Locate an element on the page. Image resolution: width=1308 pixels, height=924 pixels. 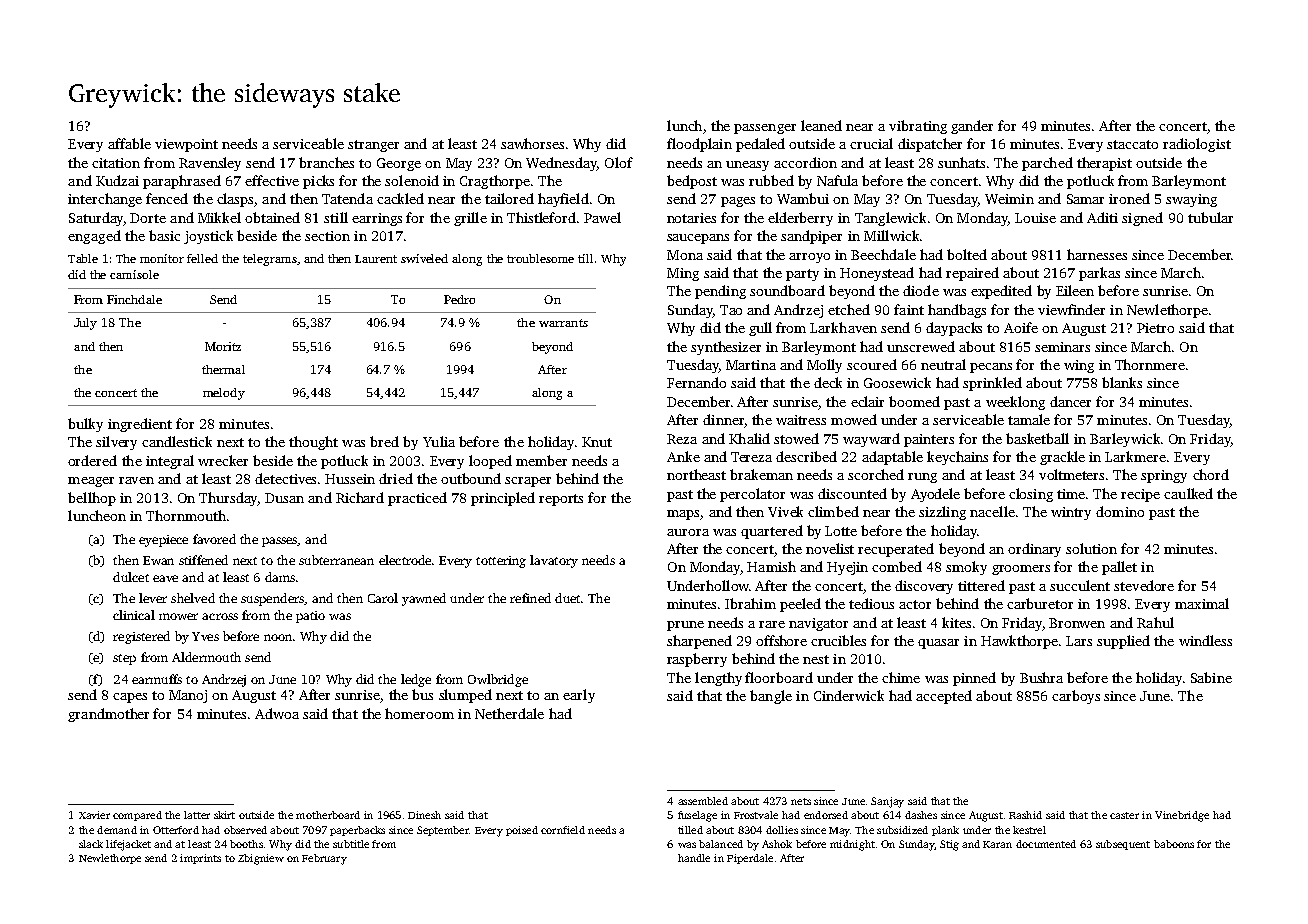
Ewan is located at coordinates (158, 560).
